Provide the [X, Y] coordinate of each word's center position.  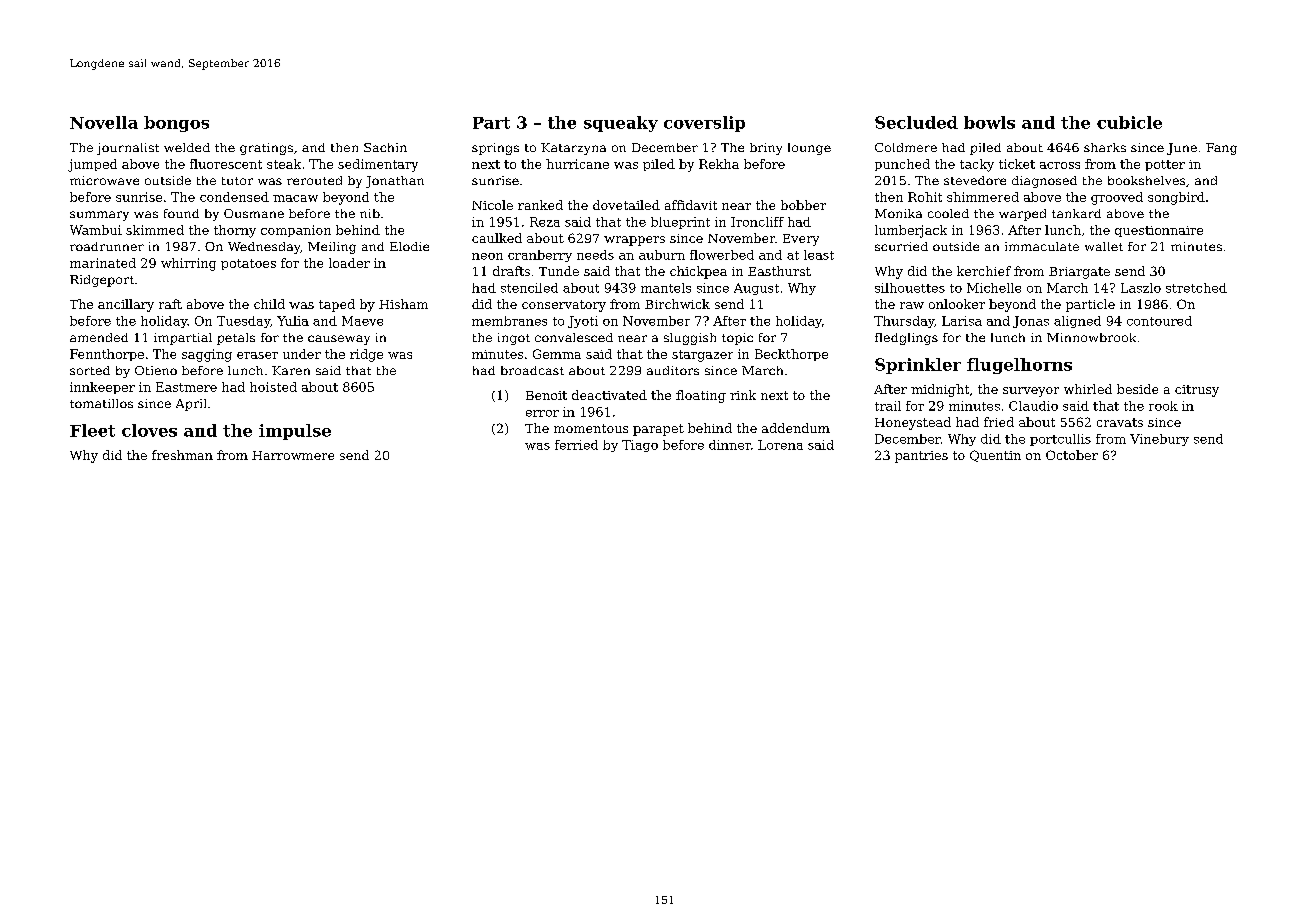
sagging [207, 355]
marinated [103, 263]
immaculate [1042, 246]
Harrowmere [293, 455]
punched [902, 165]
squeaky [621, 124]
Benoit [546, 395]
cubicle [1129, 122]
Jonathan [395, 182]
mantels [666, 288]
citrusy [1197, 391]
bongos [176, 124]
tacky [977, 165]
